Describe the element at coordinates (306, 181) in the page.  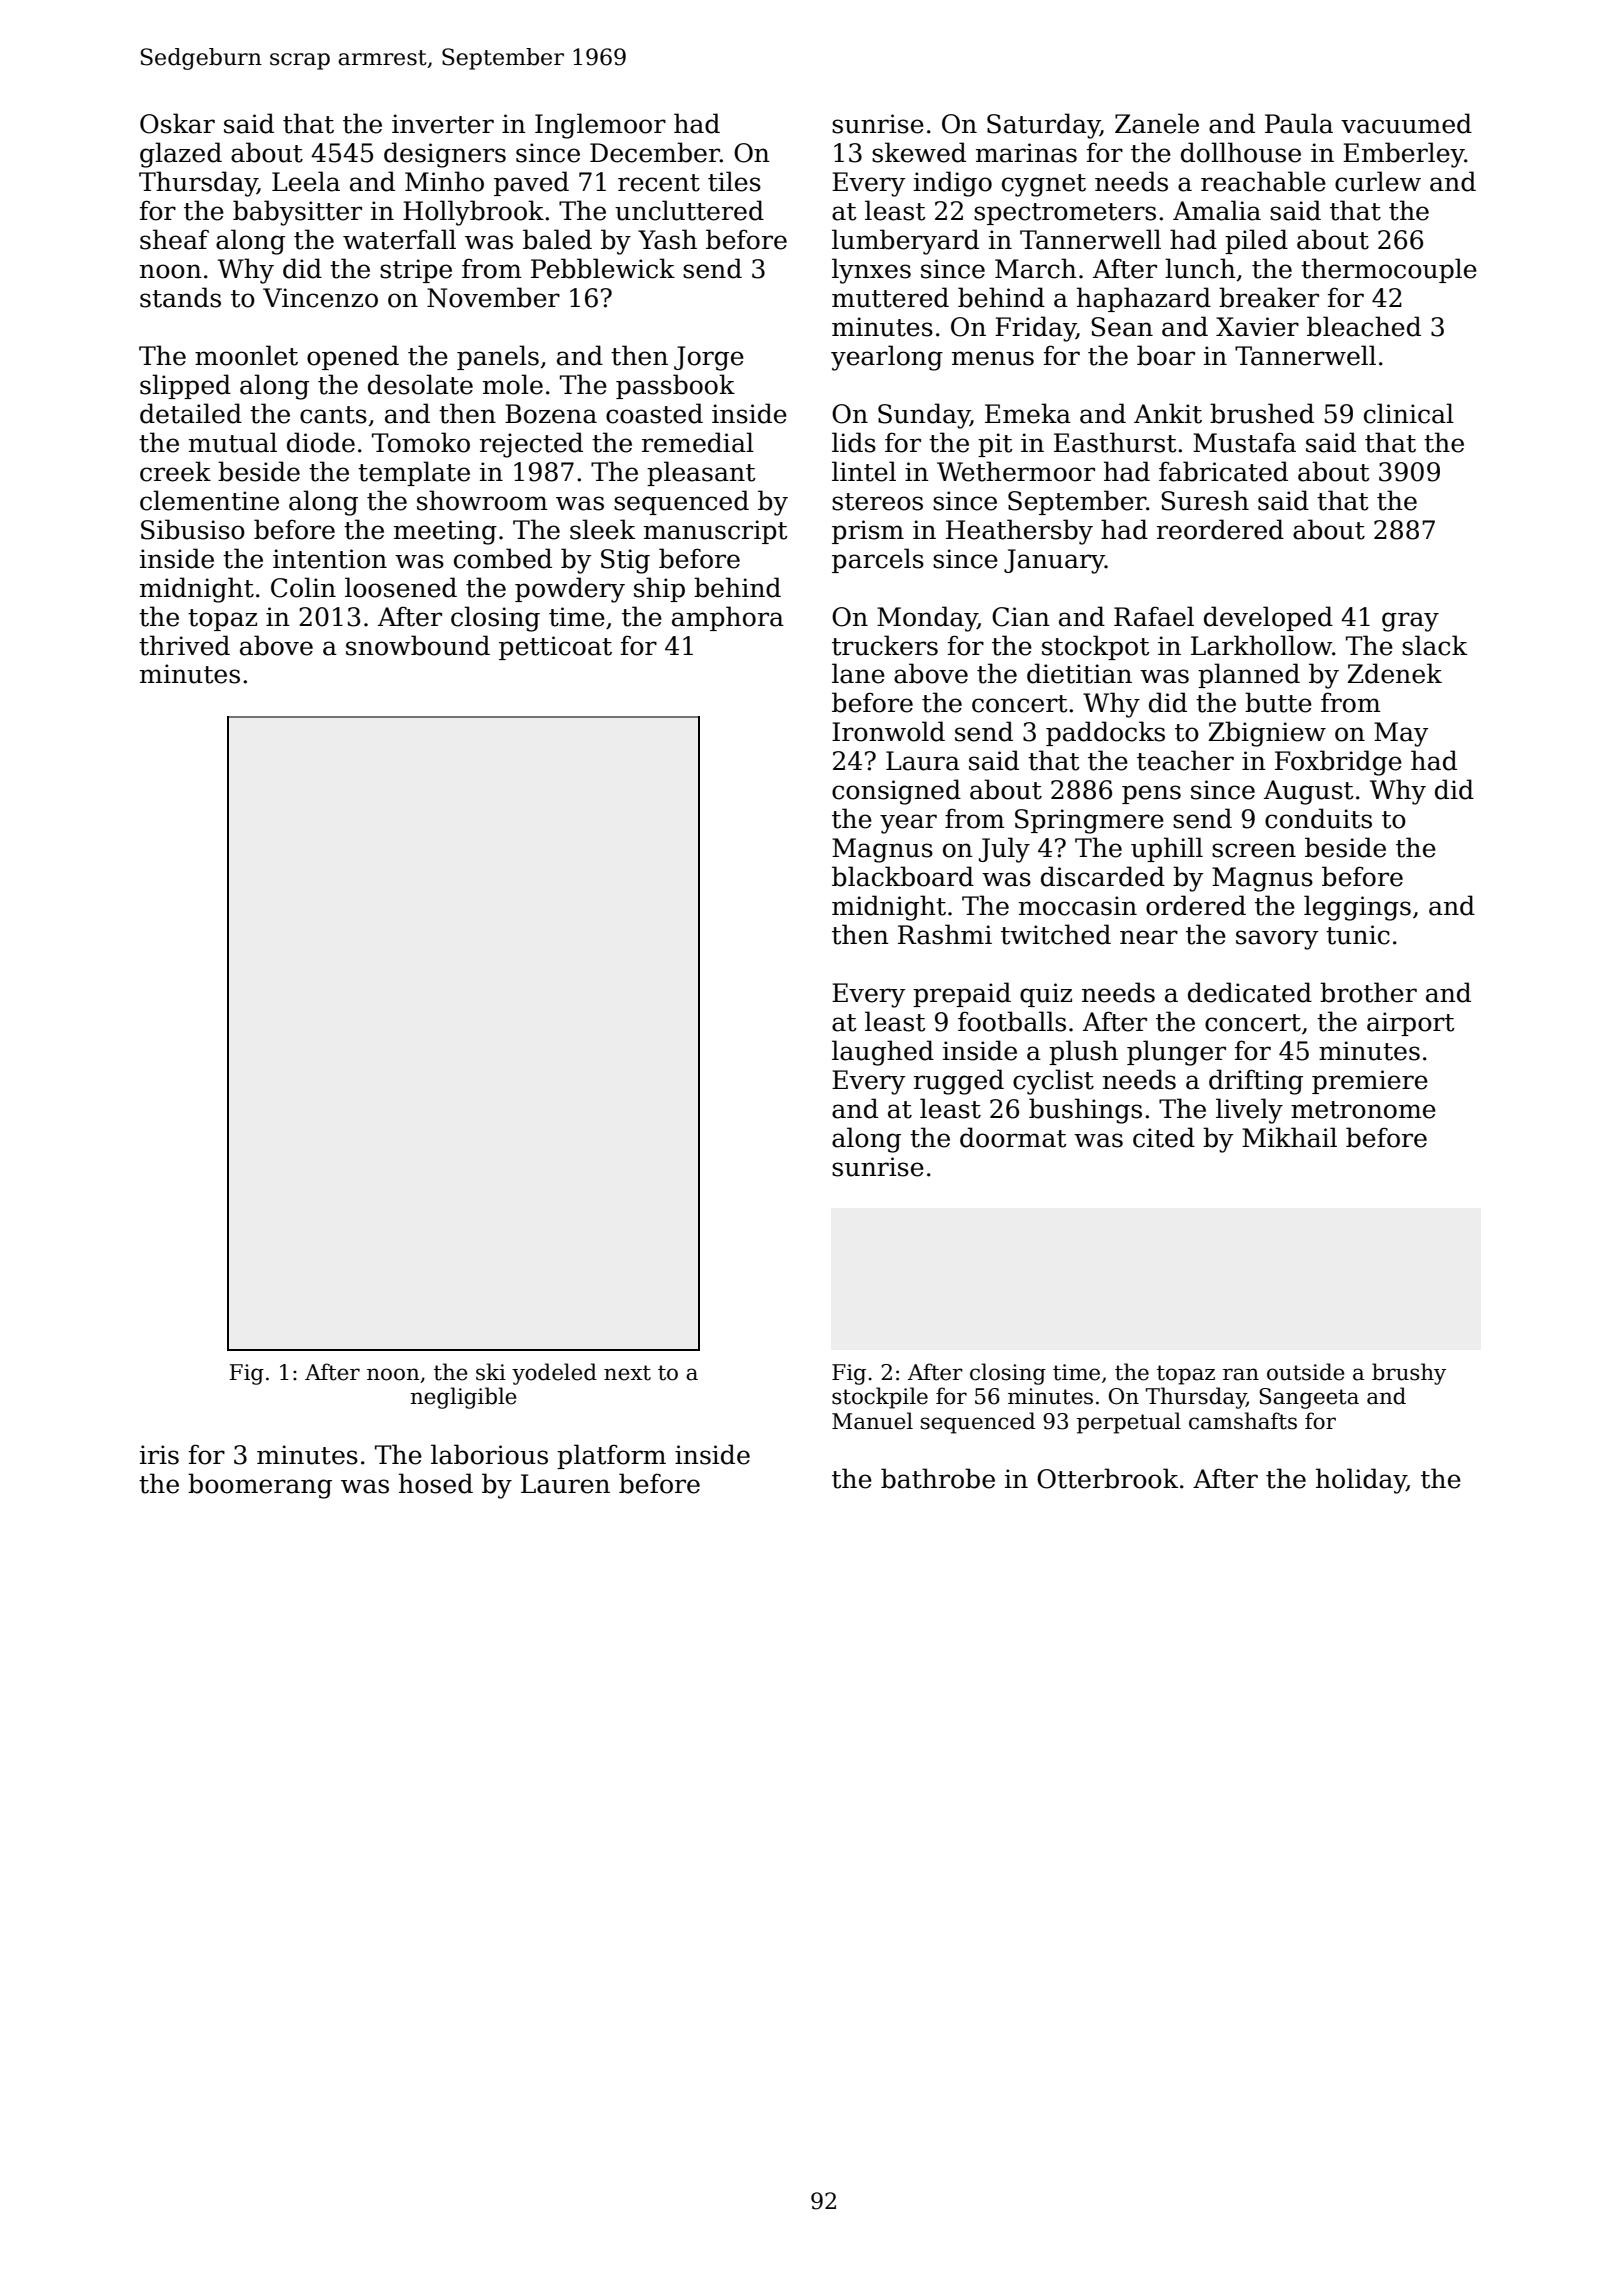
I see `Leela` at that location.
